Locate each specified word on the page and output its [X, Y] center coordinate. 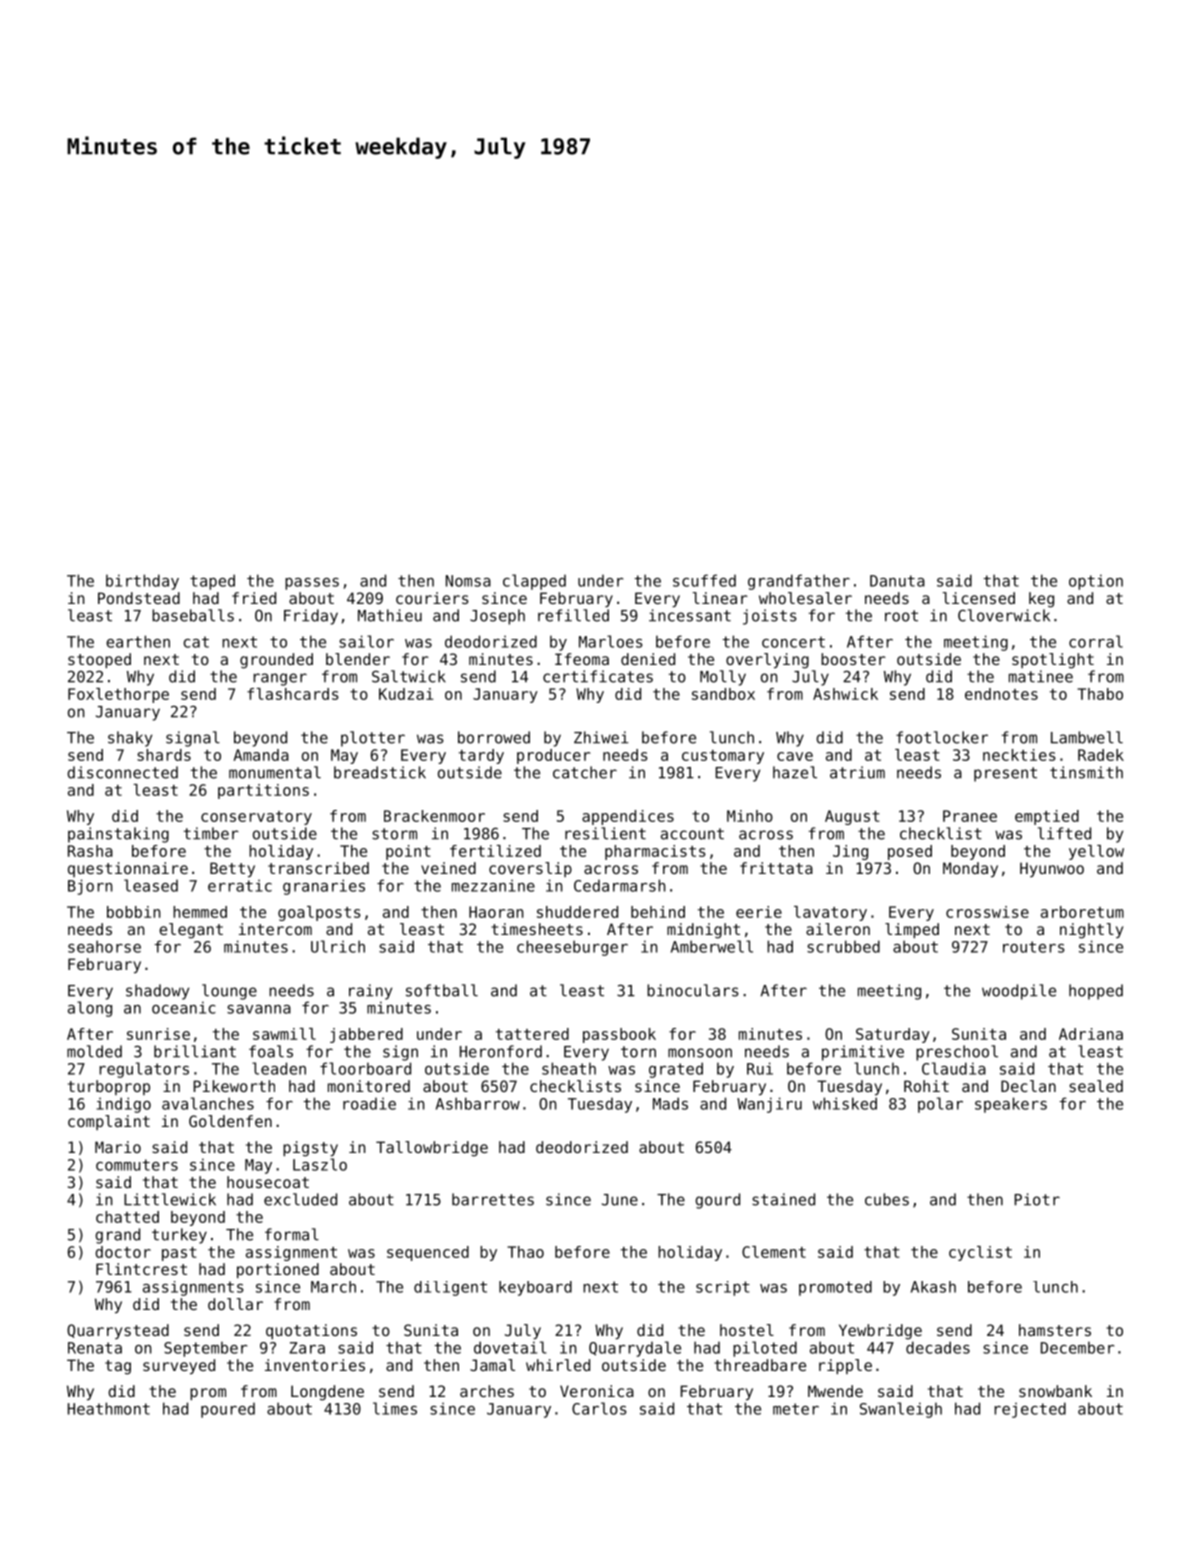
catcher [585, 772]
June [620, 1200]
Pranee [970, 816]
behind [658, 912]
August [852, 817]
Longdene [327, 1393]
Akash [933, 1287]
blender [358, 659]
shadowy [157, 992]
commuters [137, 1165]
